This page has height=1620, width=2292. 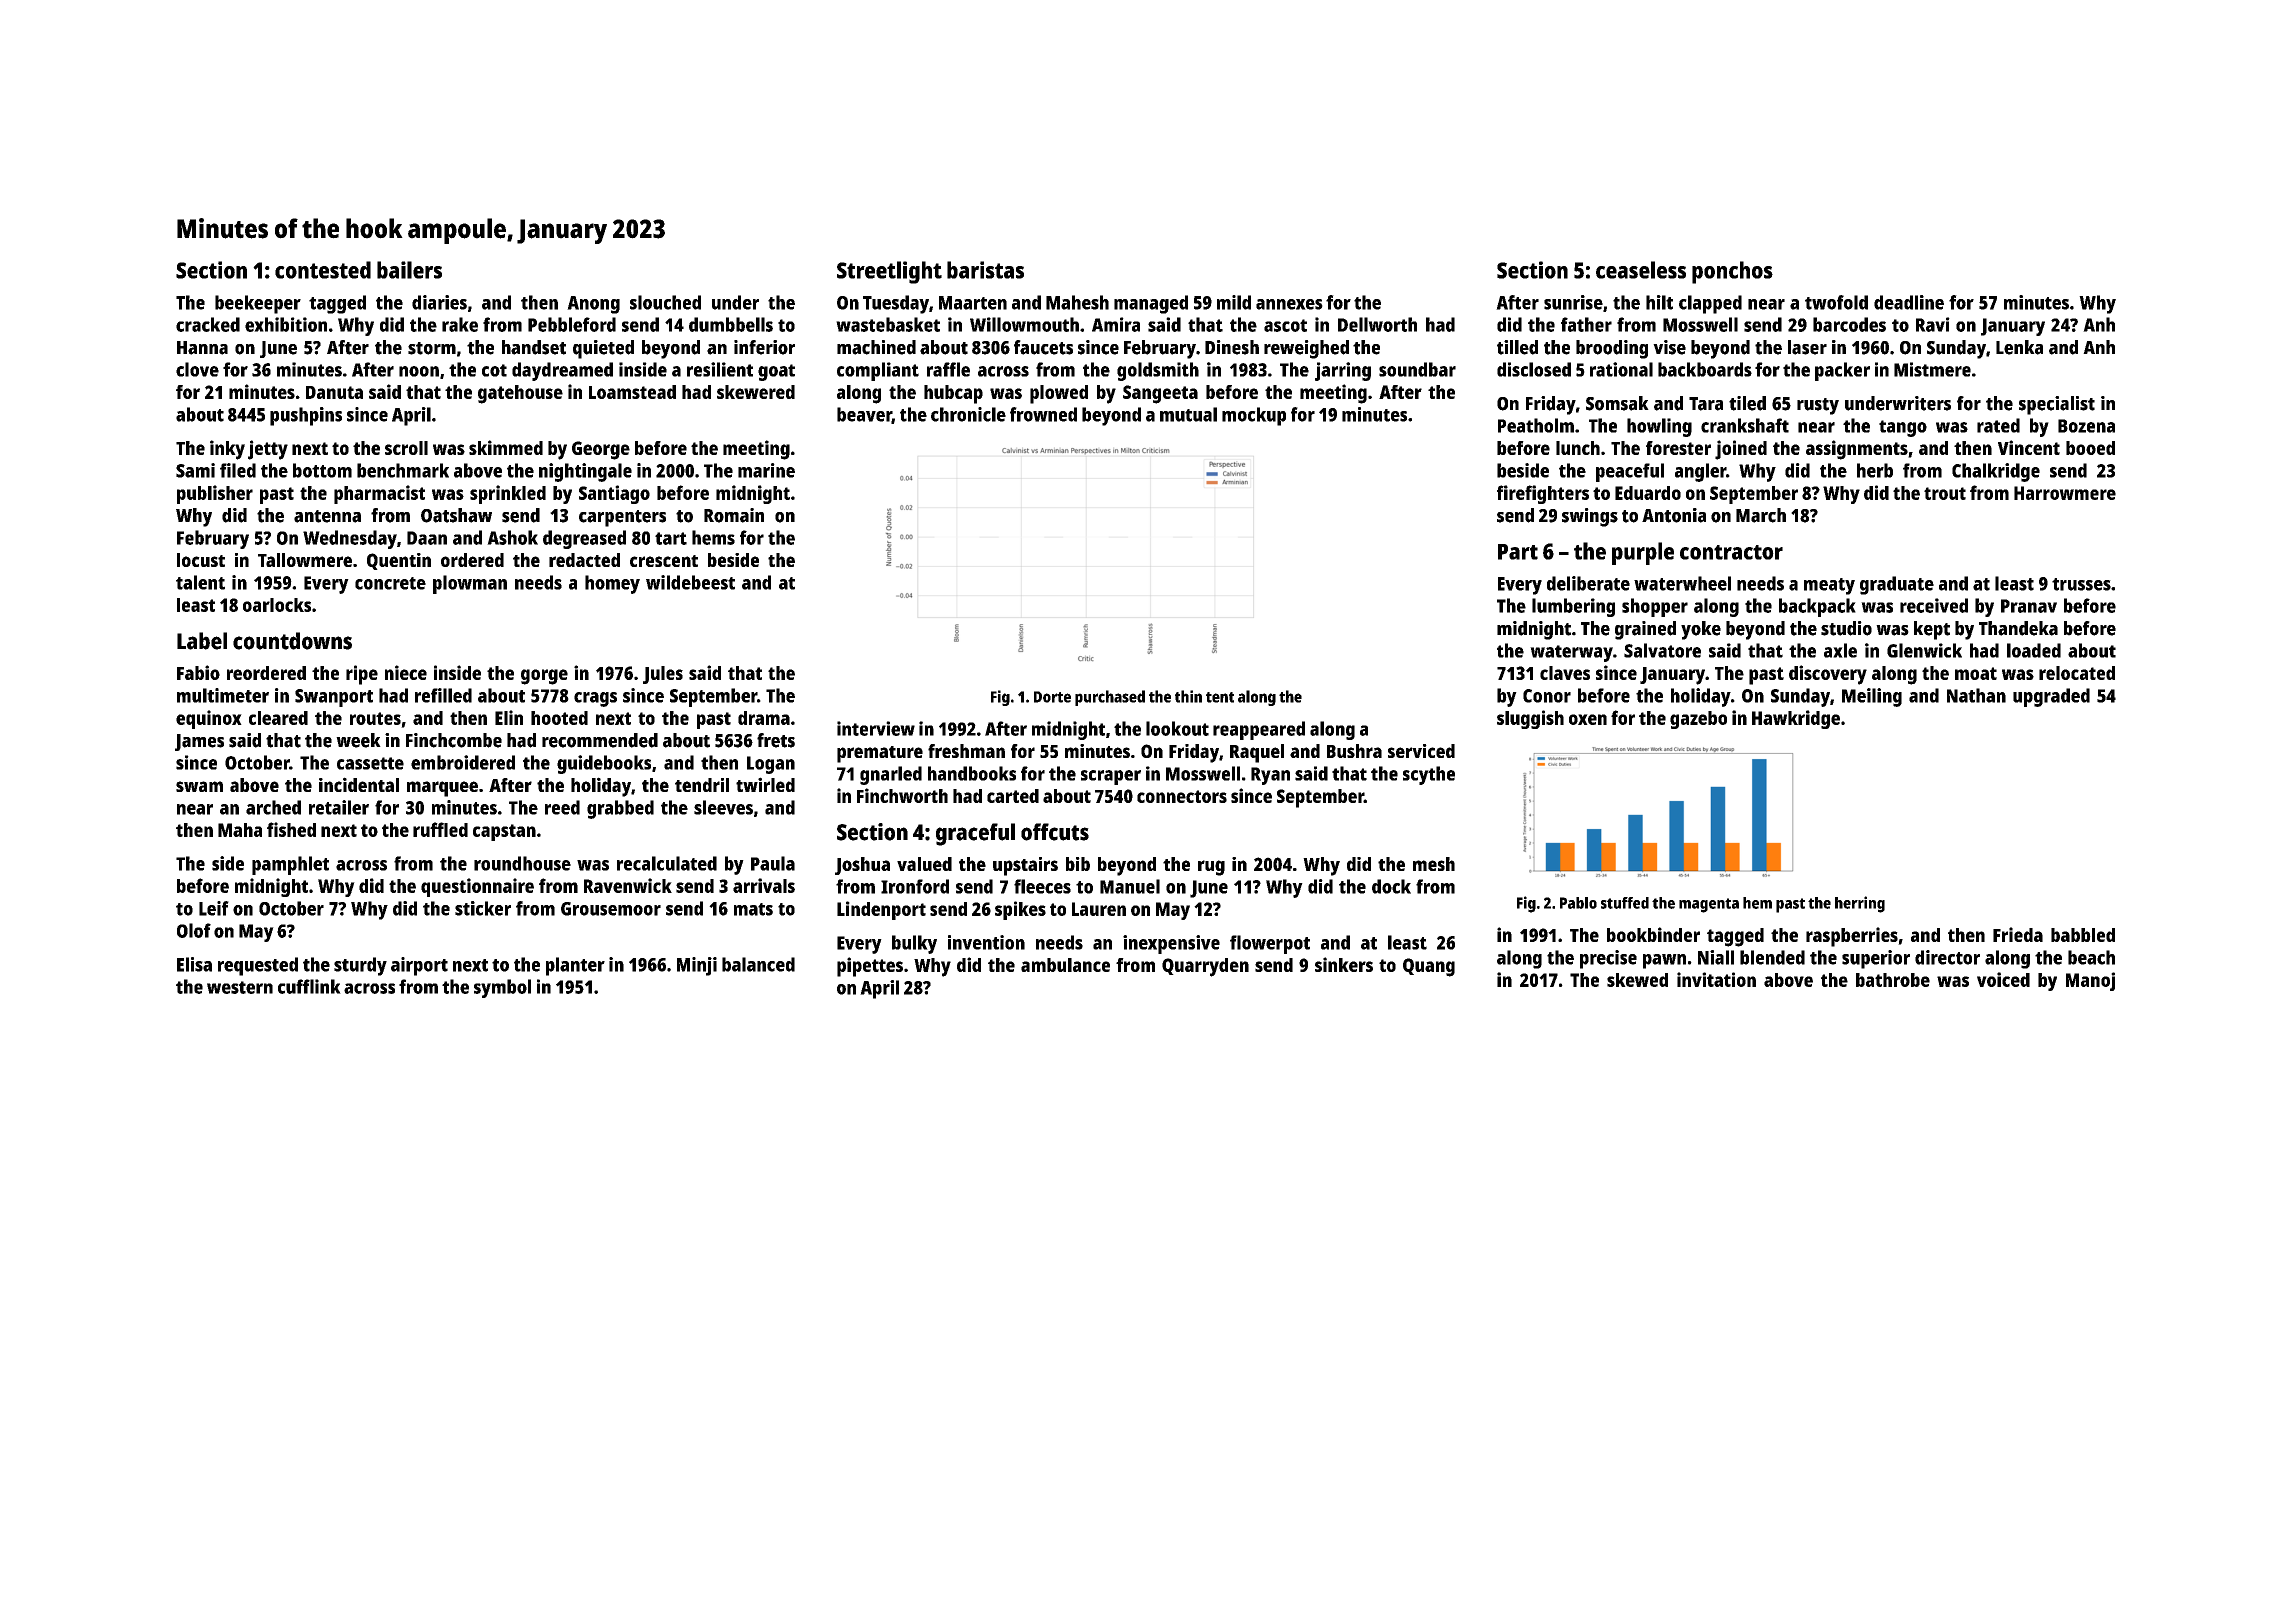 I want to click on Hawkridge, so click(x=1796, y=719).
